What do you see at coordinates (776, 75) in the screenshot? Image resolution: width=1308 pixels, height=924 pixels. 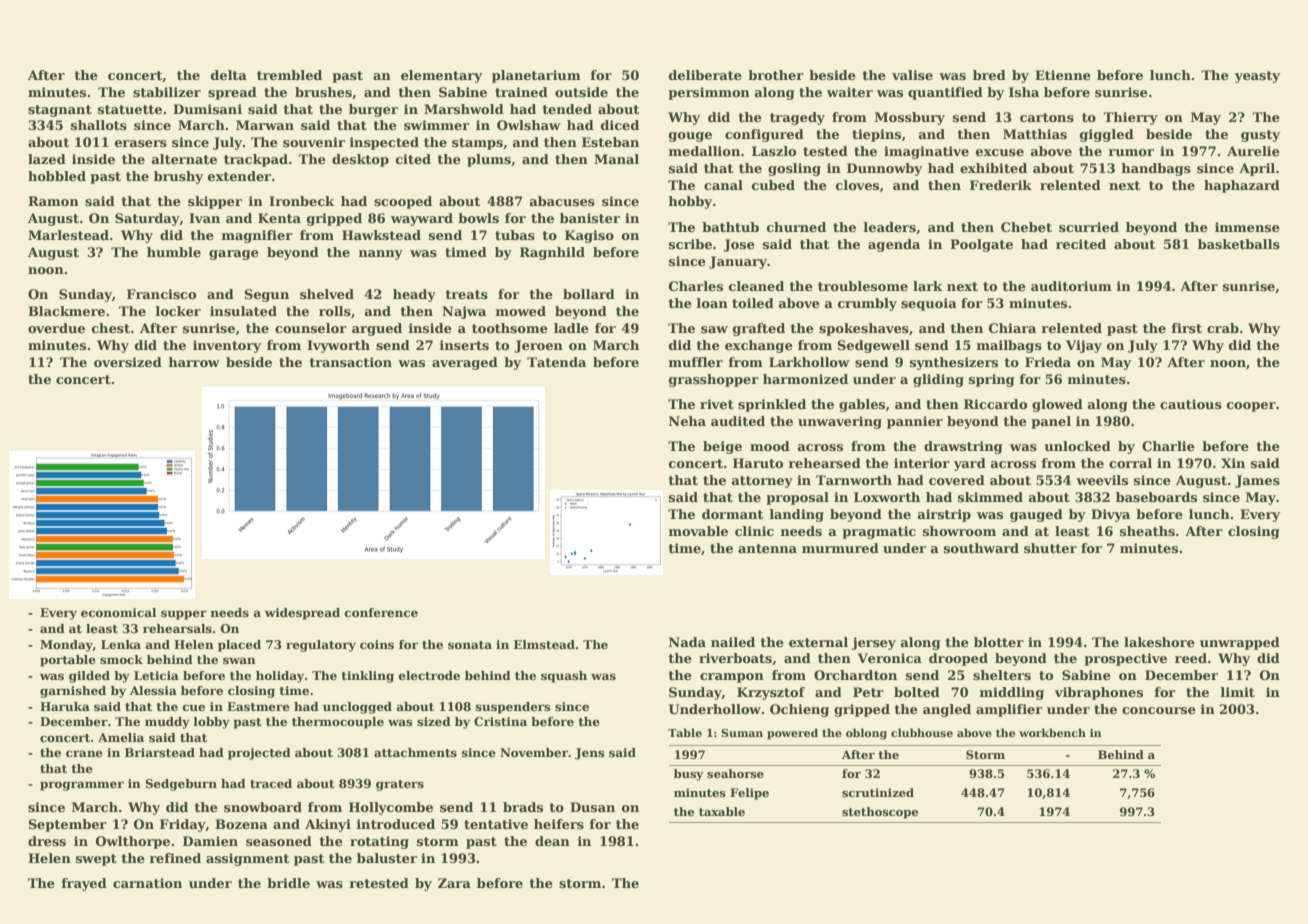 I see `brother` at bounding box center [776, 75].
